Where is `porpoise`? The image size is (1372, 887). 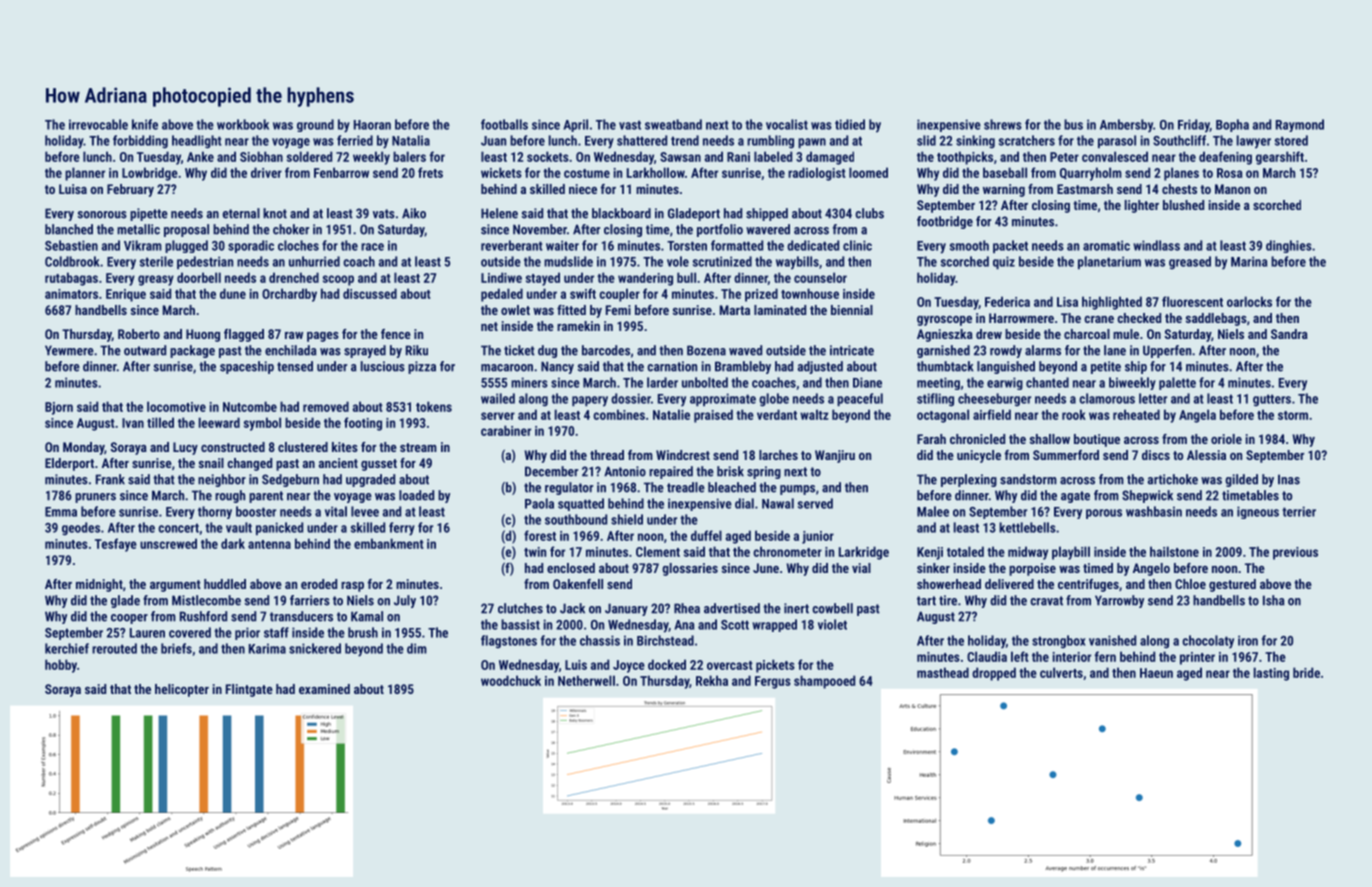
porpoise is located at coordinates (1032, 569).
